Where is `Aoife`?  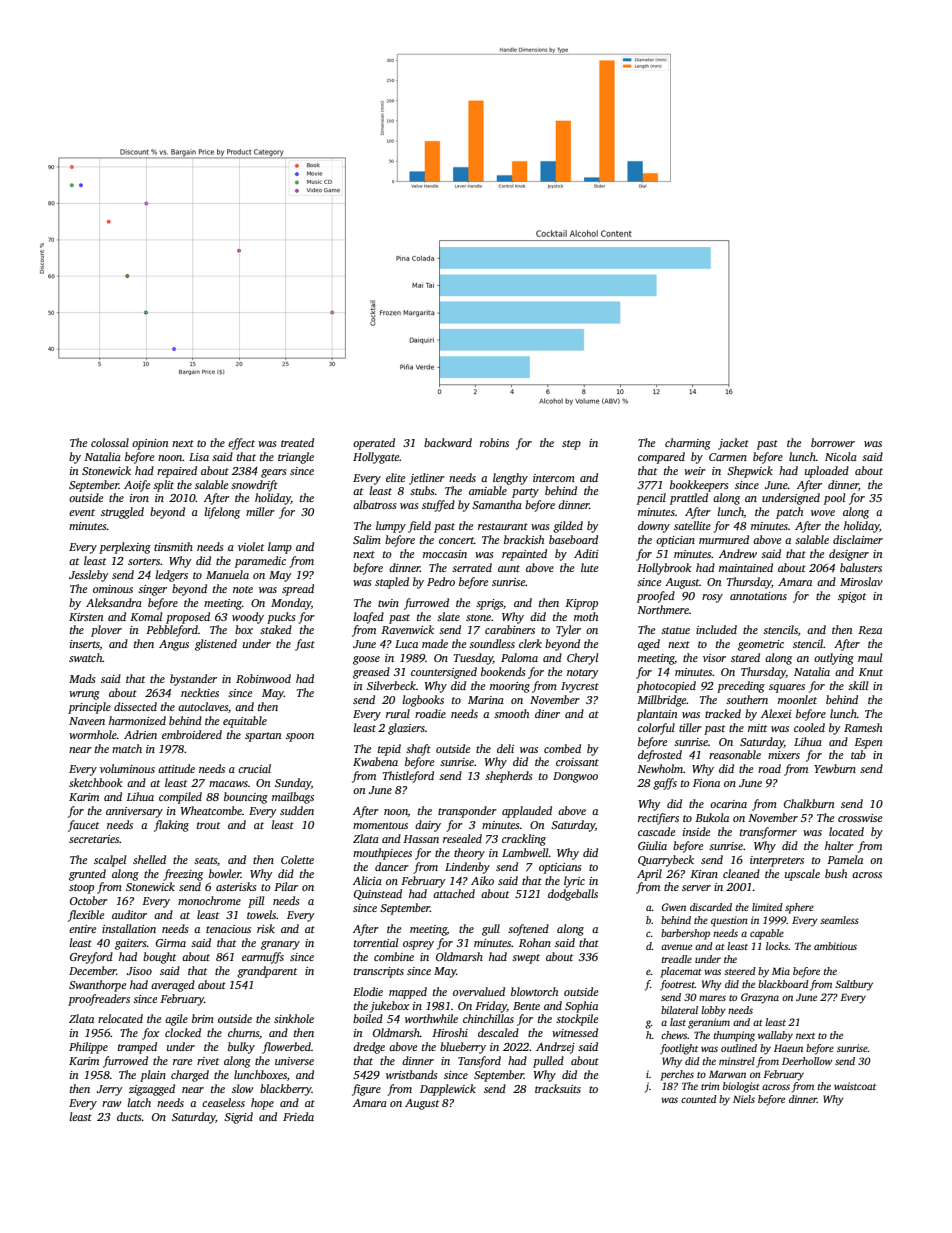 Aoife is located at coordinates (137, 486).
